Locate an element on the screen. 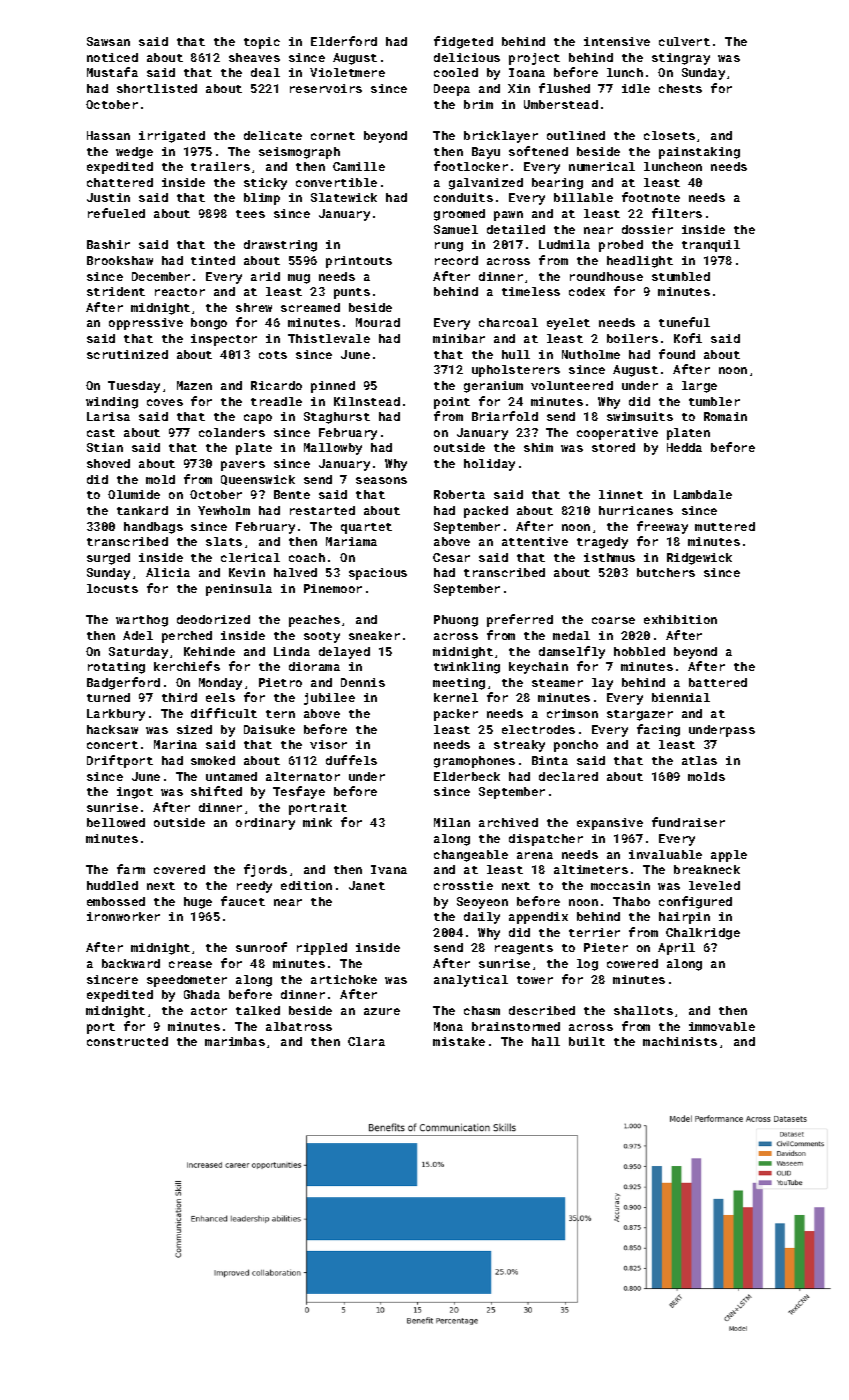 The width and height of the screenshot is (849, 1400). seasons is located at coordinates (381, 480).
